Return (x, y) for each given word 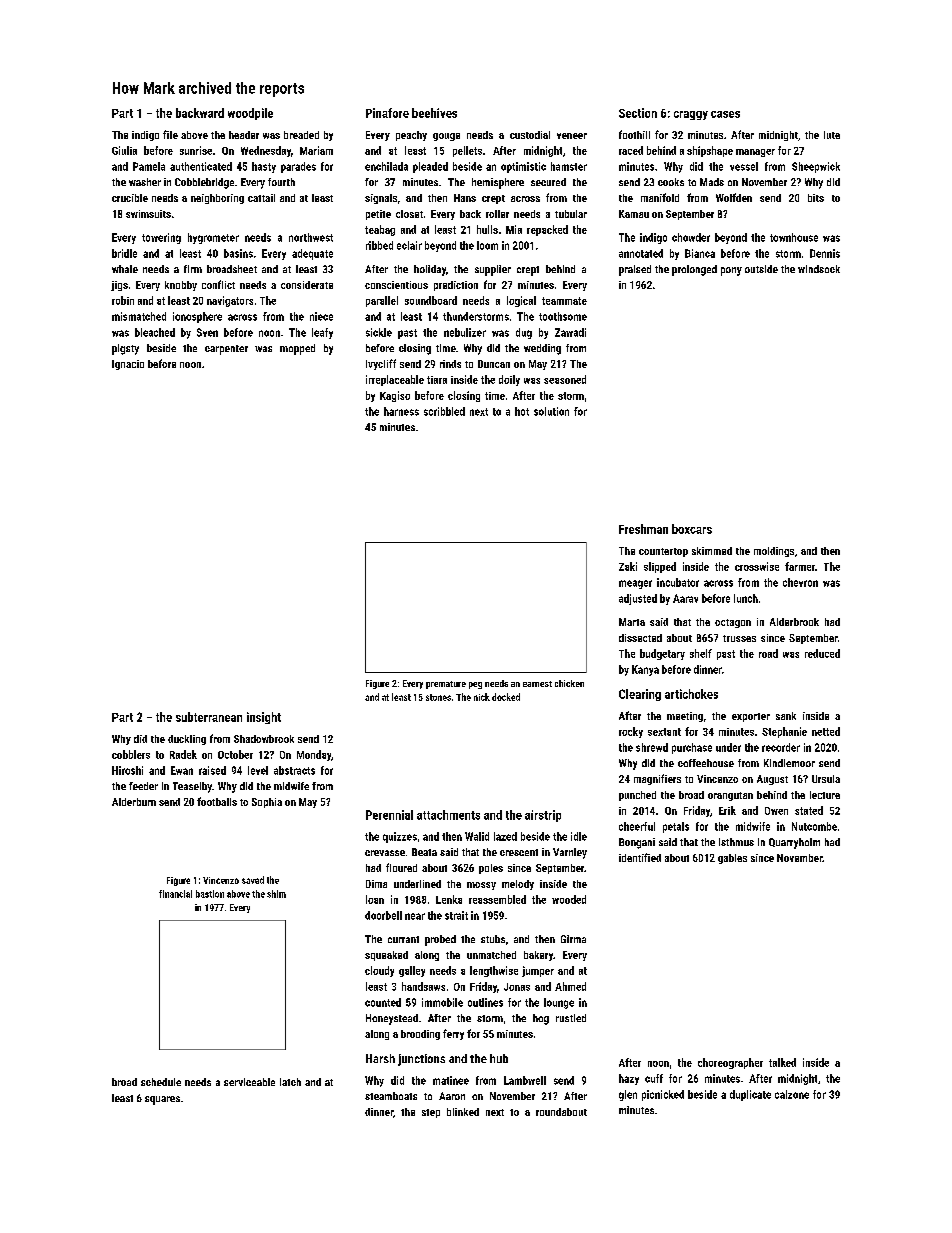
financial (175, 894)
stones (438, 697)
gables (732, 859)
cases (725, 114)
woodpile (250, 114)
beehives (434, 113)
